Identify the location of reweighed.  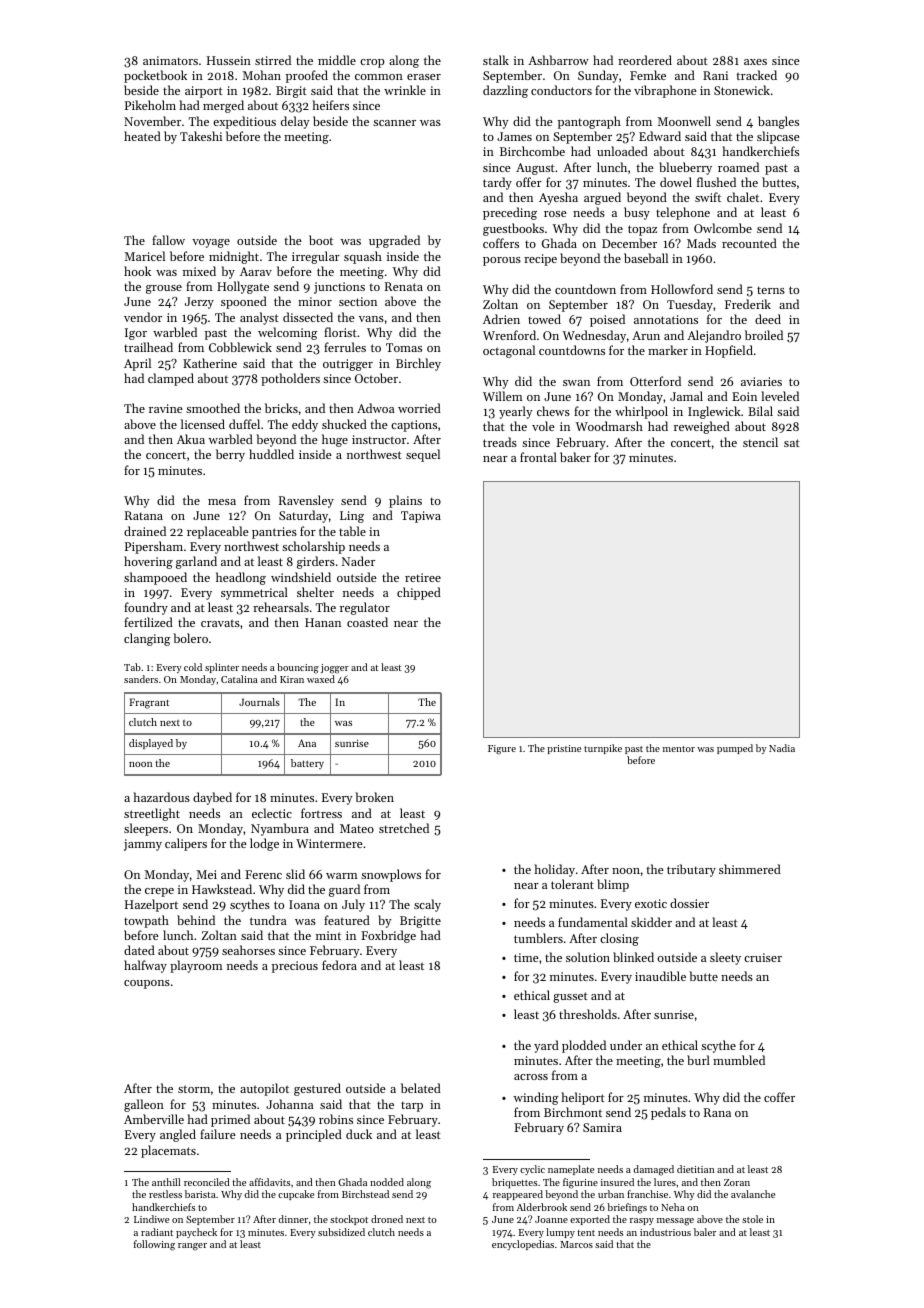
(702, 427).
